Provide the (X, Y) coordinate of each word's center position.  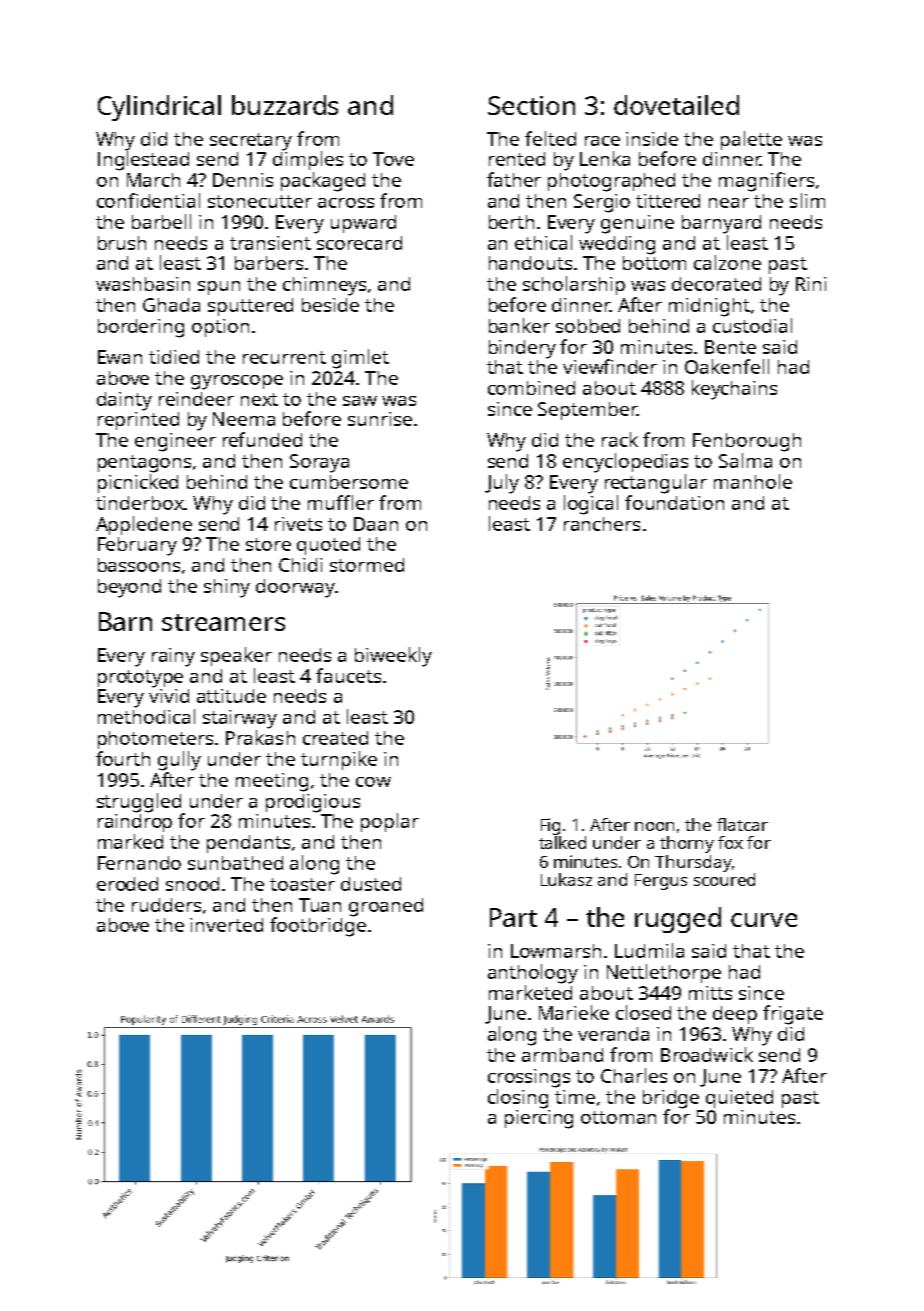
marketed (530, 992)
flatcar (742, 824)
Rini (811, 284)
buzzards (285, 105)
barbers (269, 263)
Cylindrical (159, 108)
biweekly (393, 657)
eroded (127, 884)
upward (363, 224)
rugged (678, 920)
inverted (226, 925)
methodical (146, 716)
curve (764, 920)
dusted (371, 884)
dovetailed (676, 105)
